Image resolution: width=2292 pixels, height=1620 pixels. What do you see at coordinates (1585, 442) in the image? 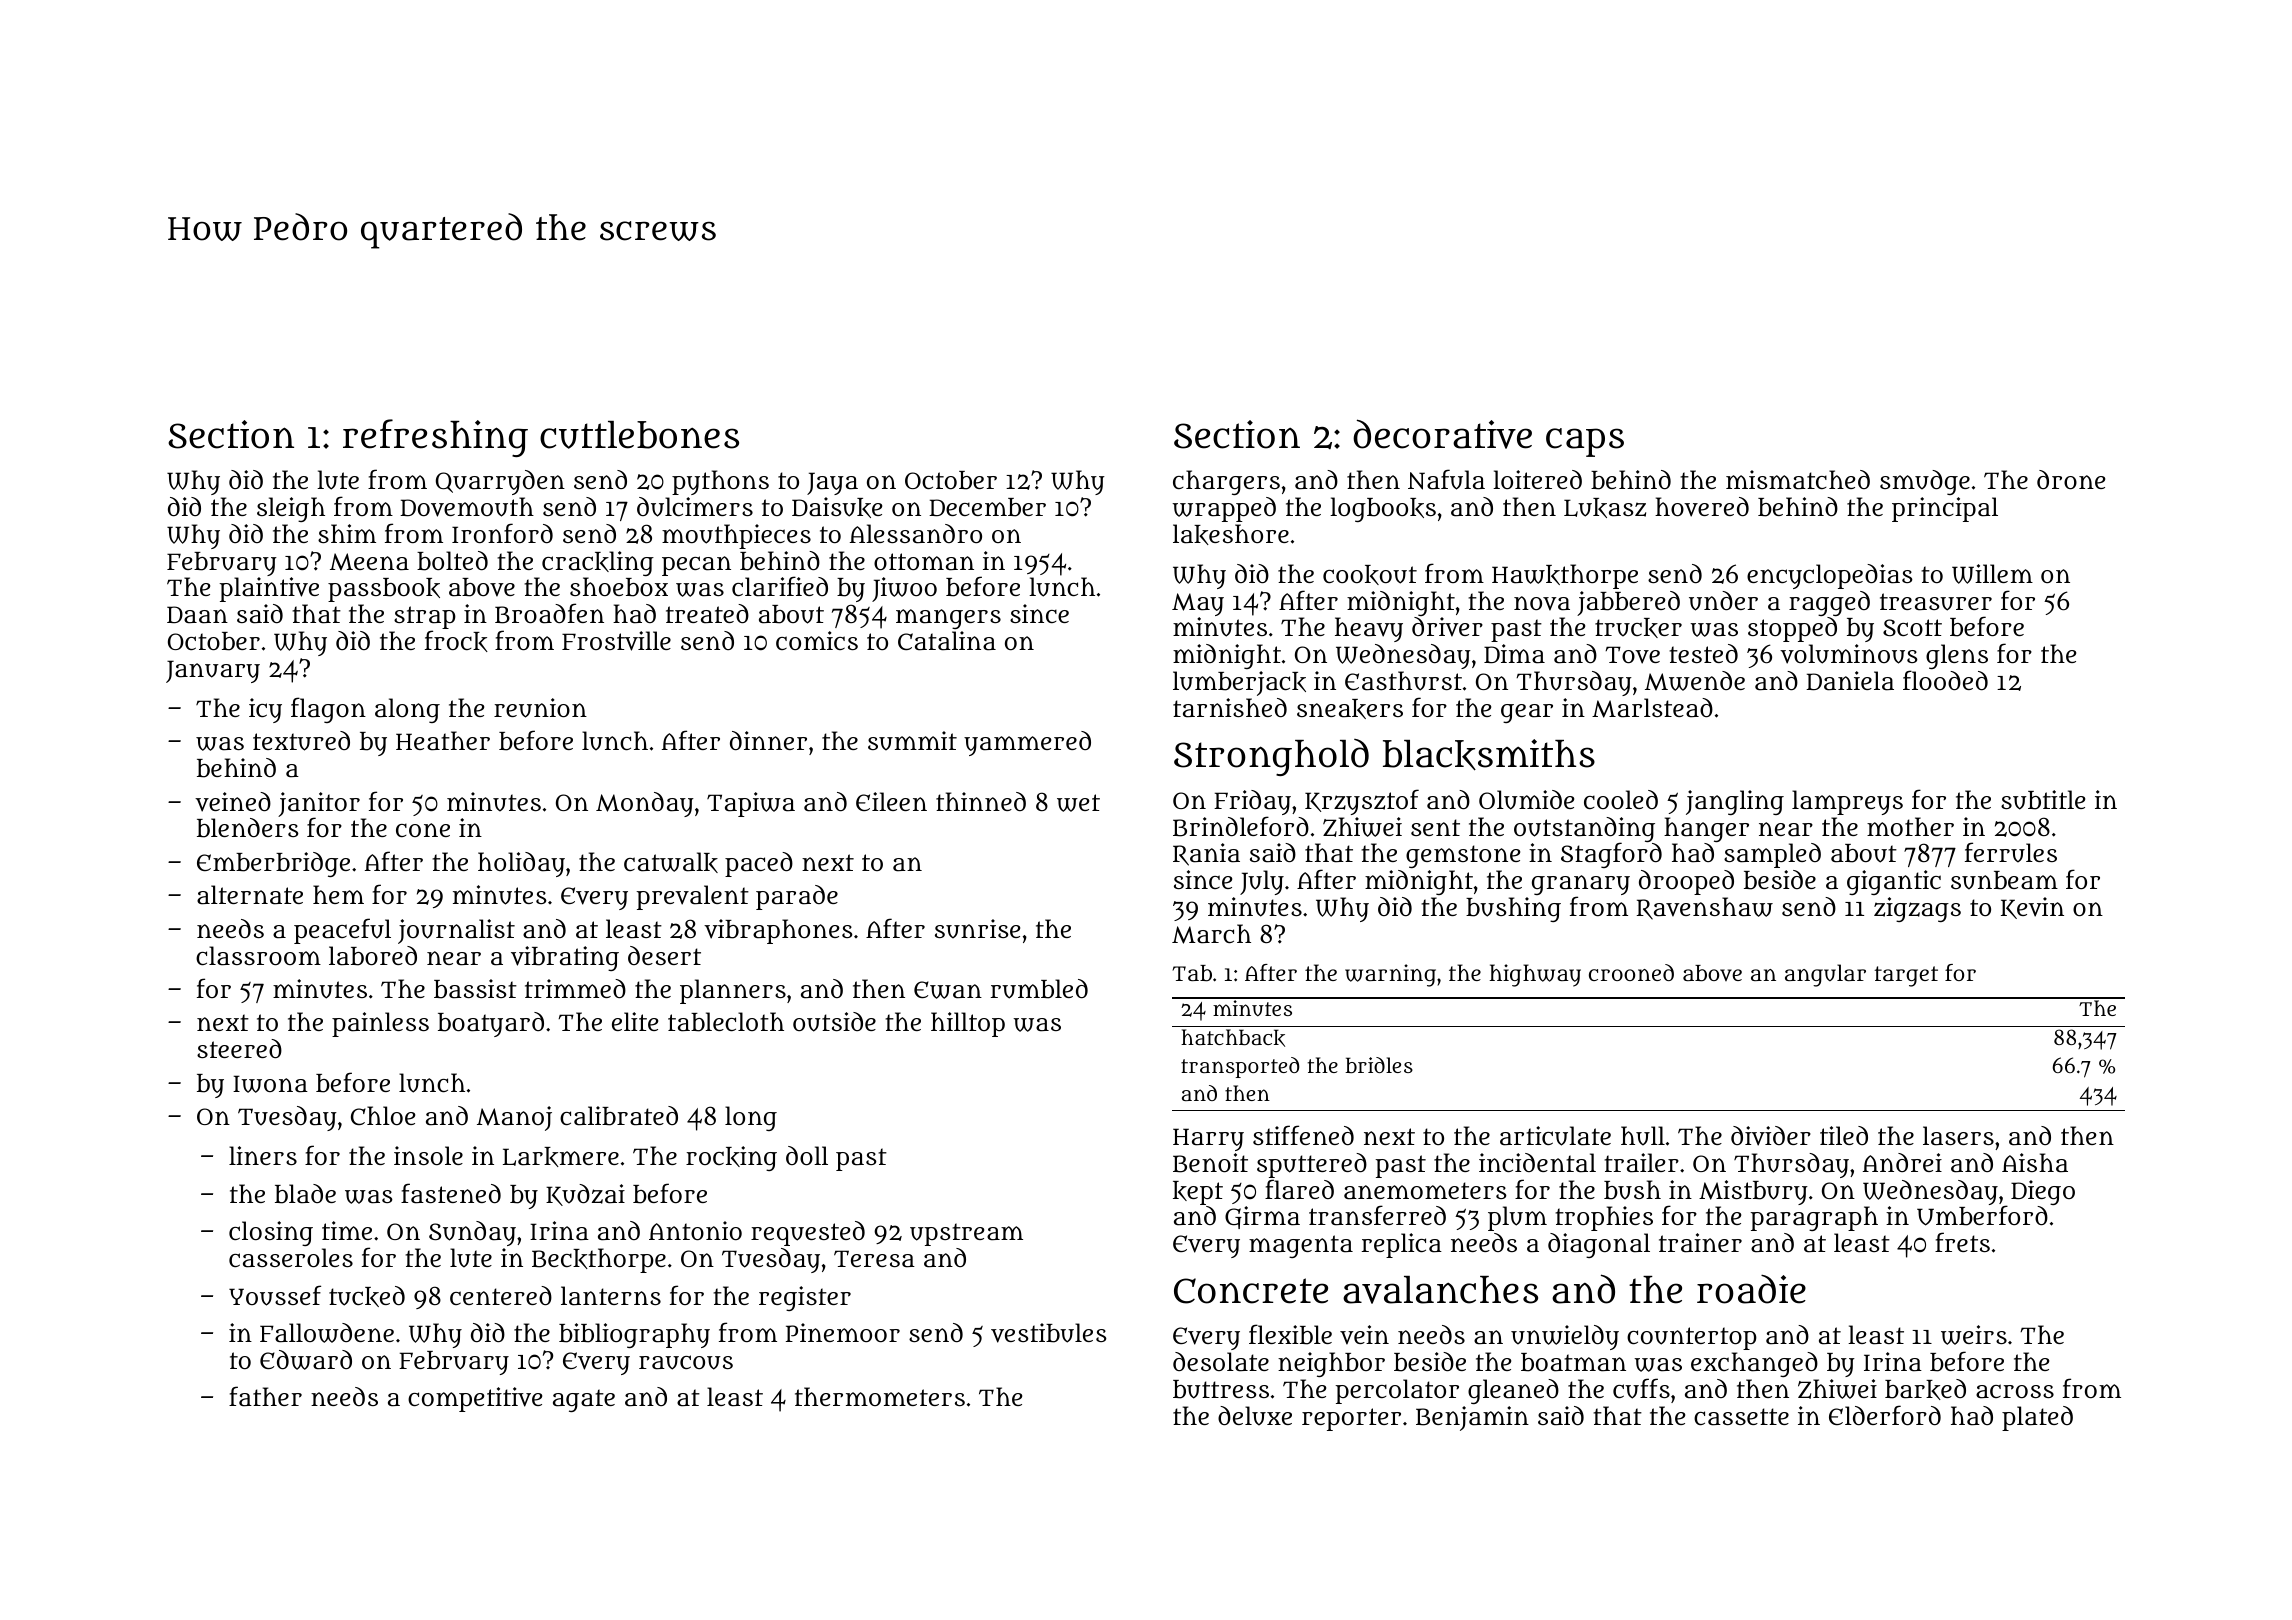
I see `caps` at bounding box center [1585, 442].
